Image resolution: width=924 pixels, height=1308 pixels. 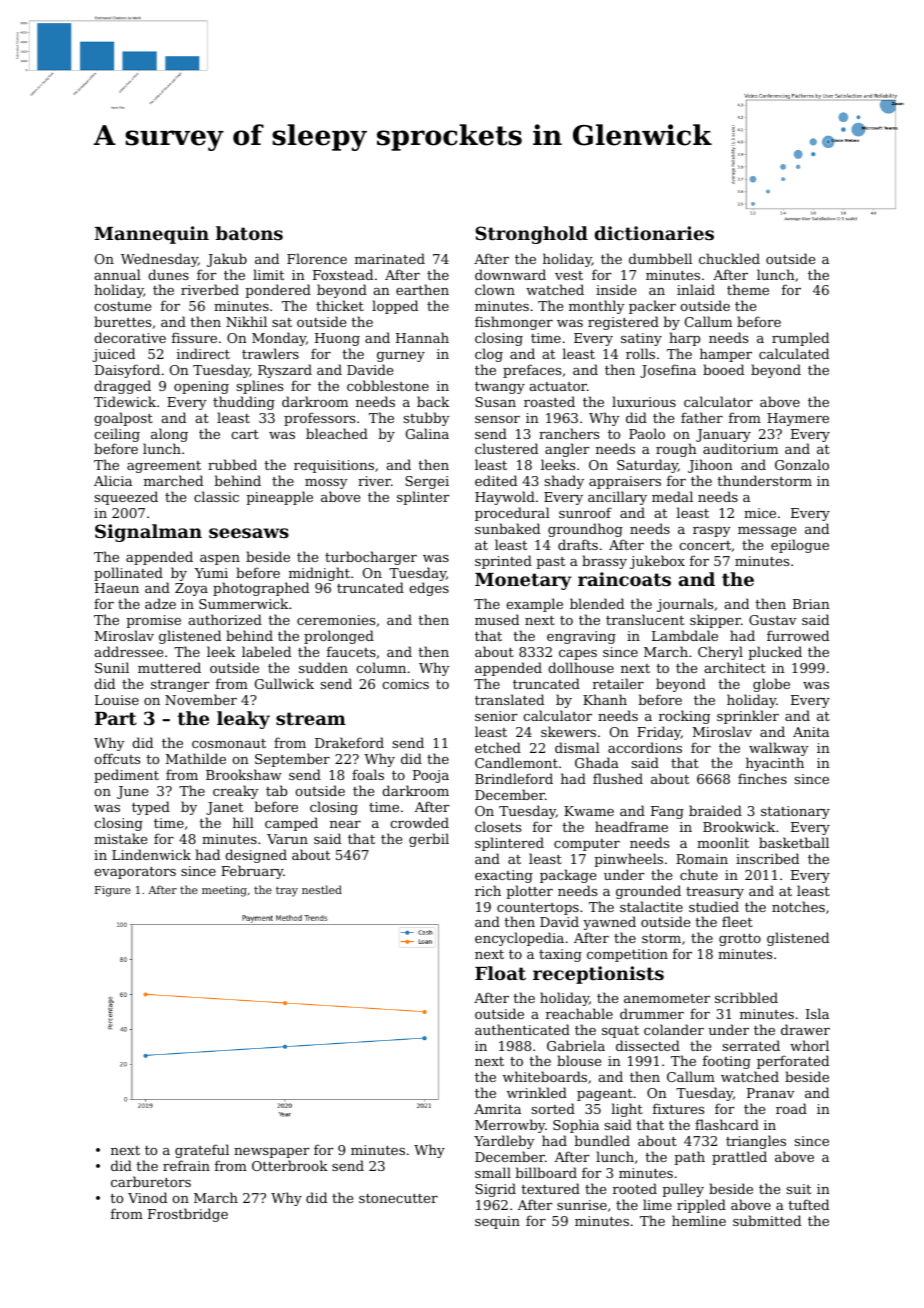 What do you see at coordinates (500, 388) in the screenshot?
I see `twangy` at bounding box center [500, 388].
